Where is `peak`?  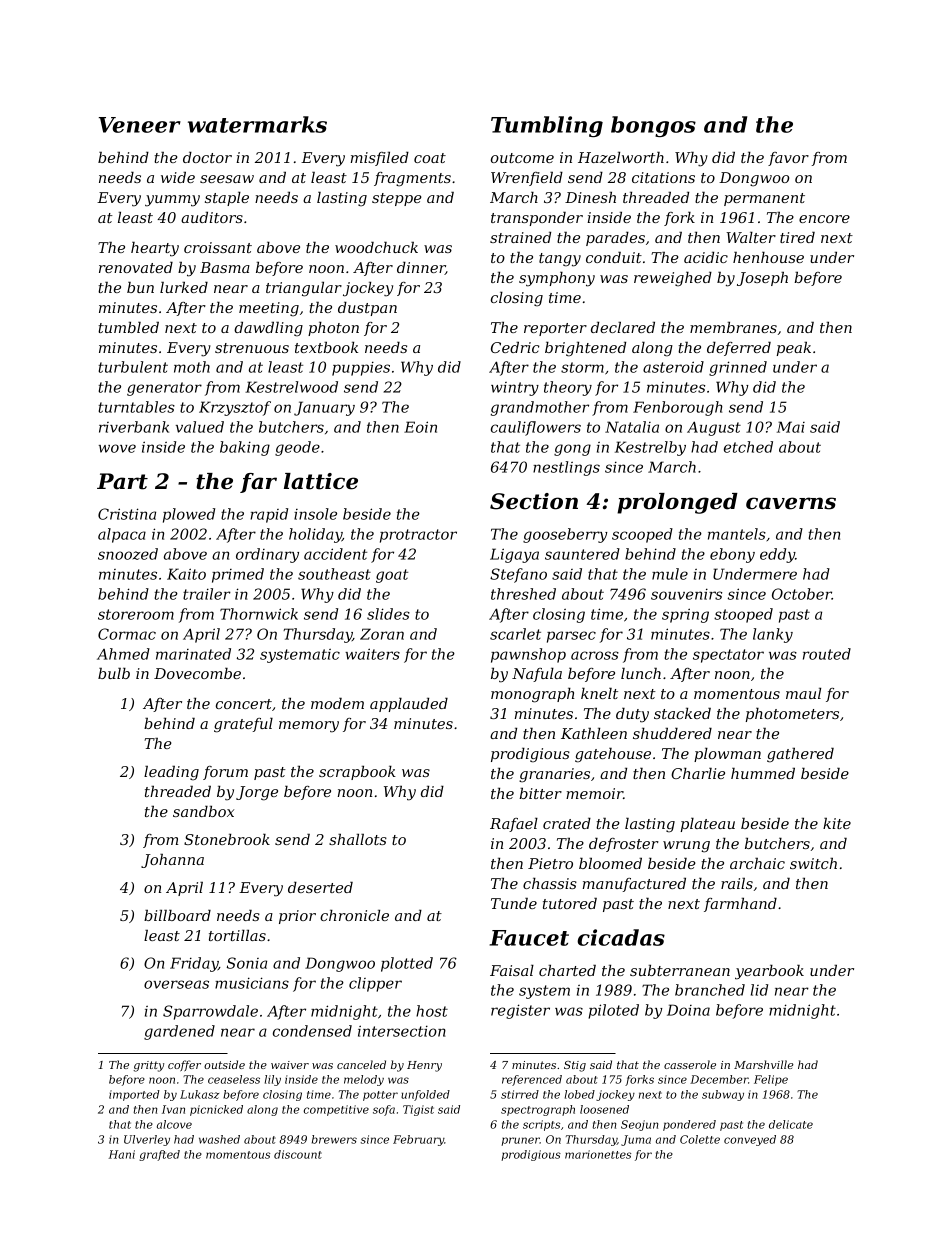 peak is located at coordinates (793, 349).
